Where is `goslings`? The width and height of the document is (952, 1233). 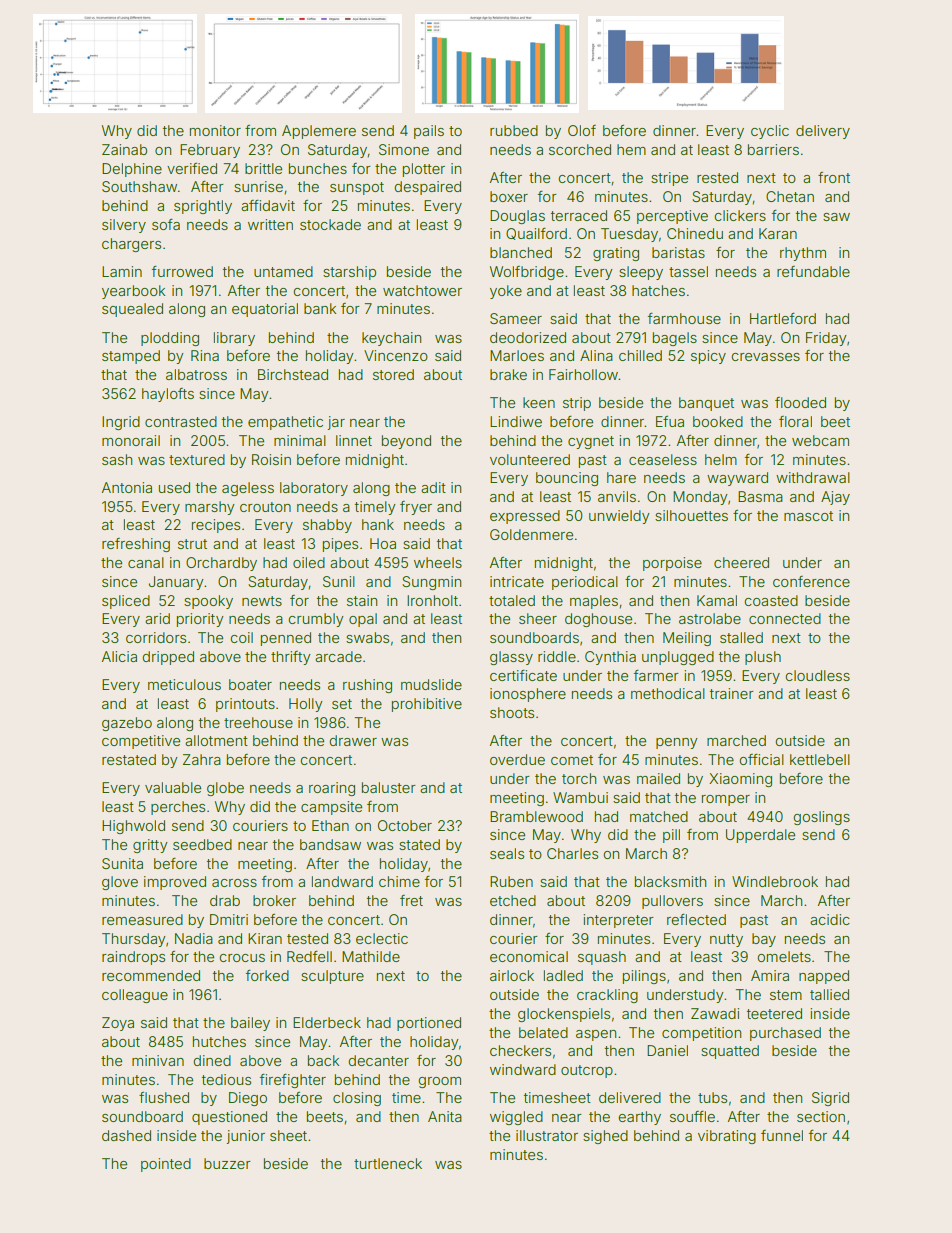 goslings is located at coordinates (821, 818).
